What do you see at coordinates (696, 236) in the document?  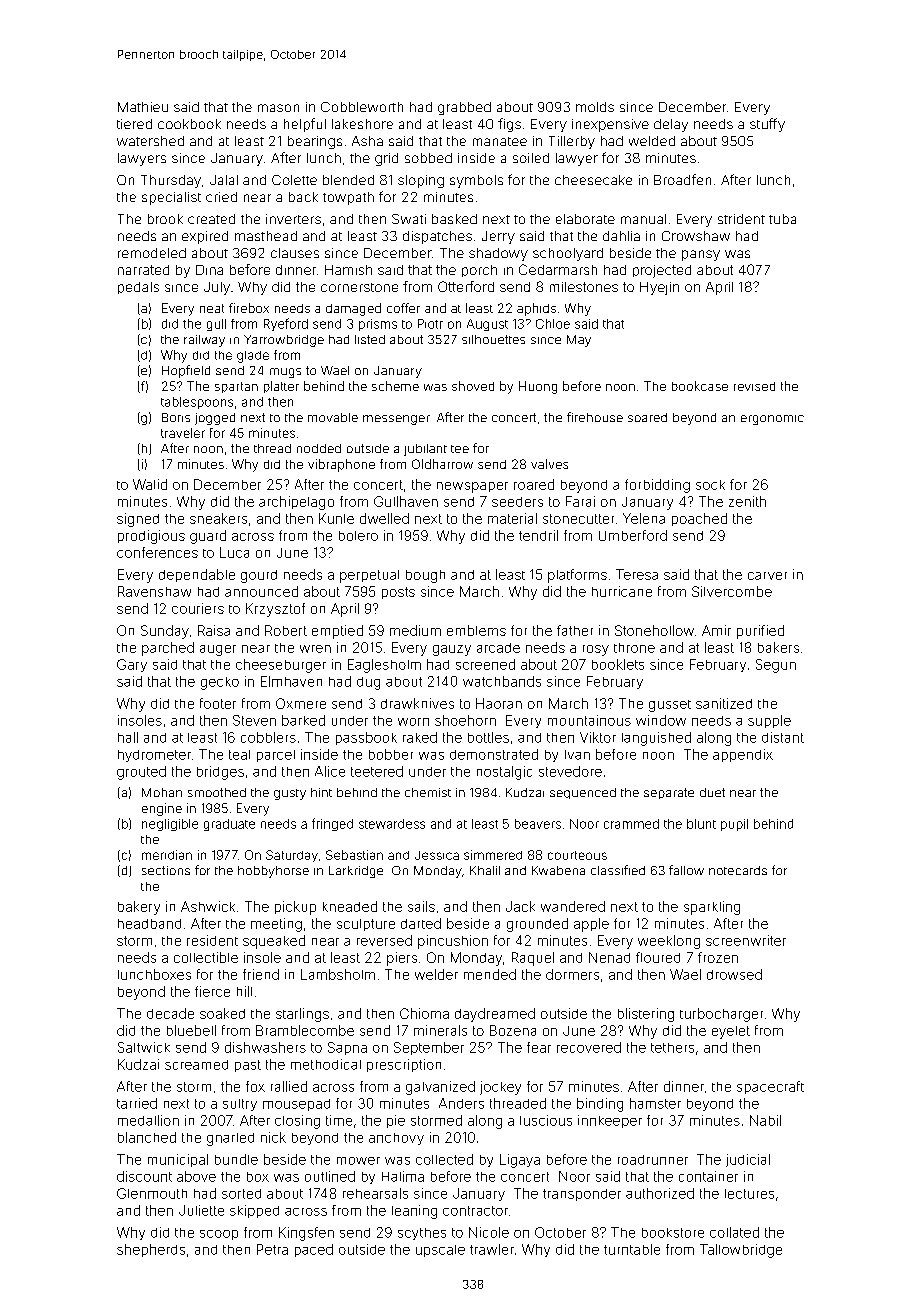 I see `Crowshaw` at bounding box center [696, 236].
